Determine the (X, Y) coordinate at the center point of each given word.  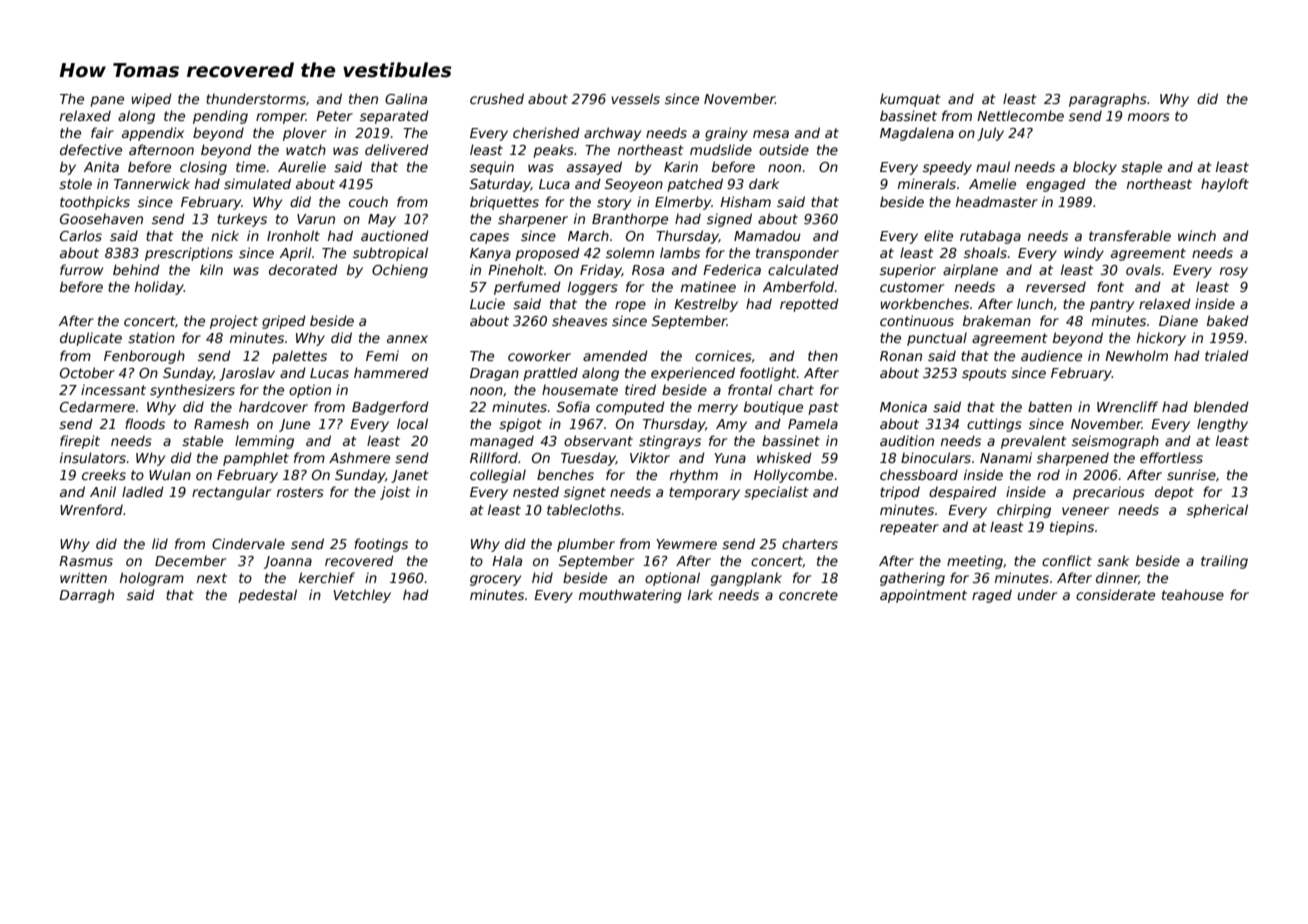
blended (1221, 406)
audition (907, 440)
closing (203, 168)
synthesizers (192, 391)
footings (381, 545)
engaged (1056, 185)
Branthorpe (630, 220)
